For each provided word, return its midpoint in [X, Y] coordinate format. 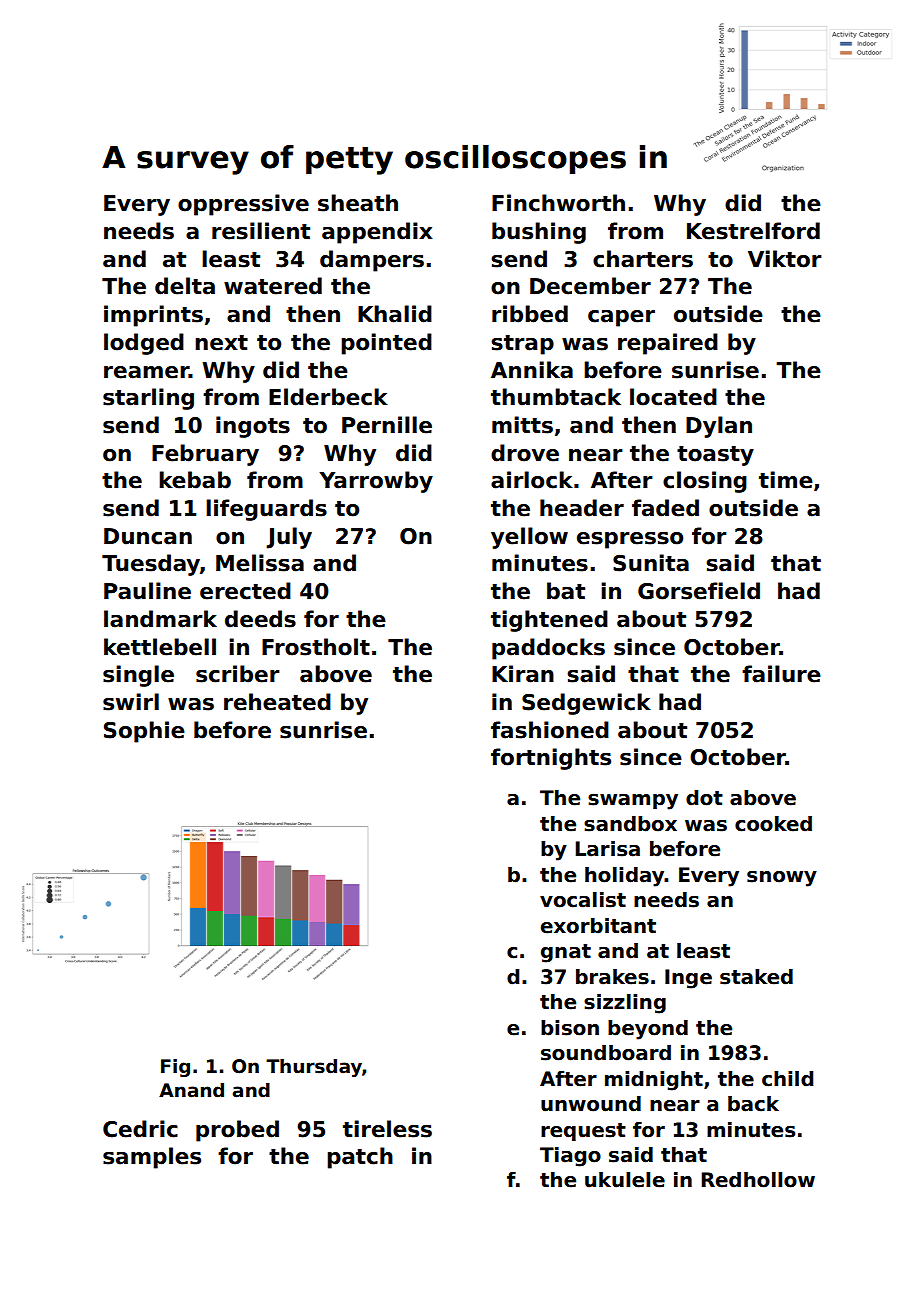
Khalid [395, 314]
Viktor [785, 259]
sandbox [630, 824]
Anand [191, 1090]
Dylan [719, 427]
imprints [153, 316]
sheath [358, 203]
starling [148, 399]
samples [152, 1158]
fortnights [551, 759]
